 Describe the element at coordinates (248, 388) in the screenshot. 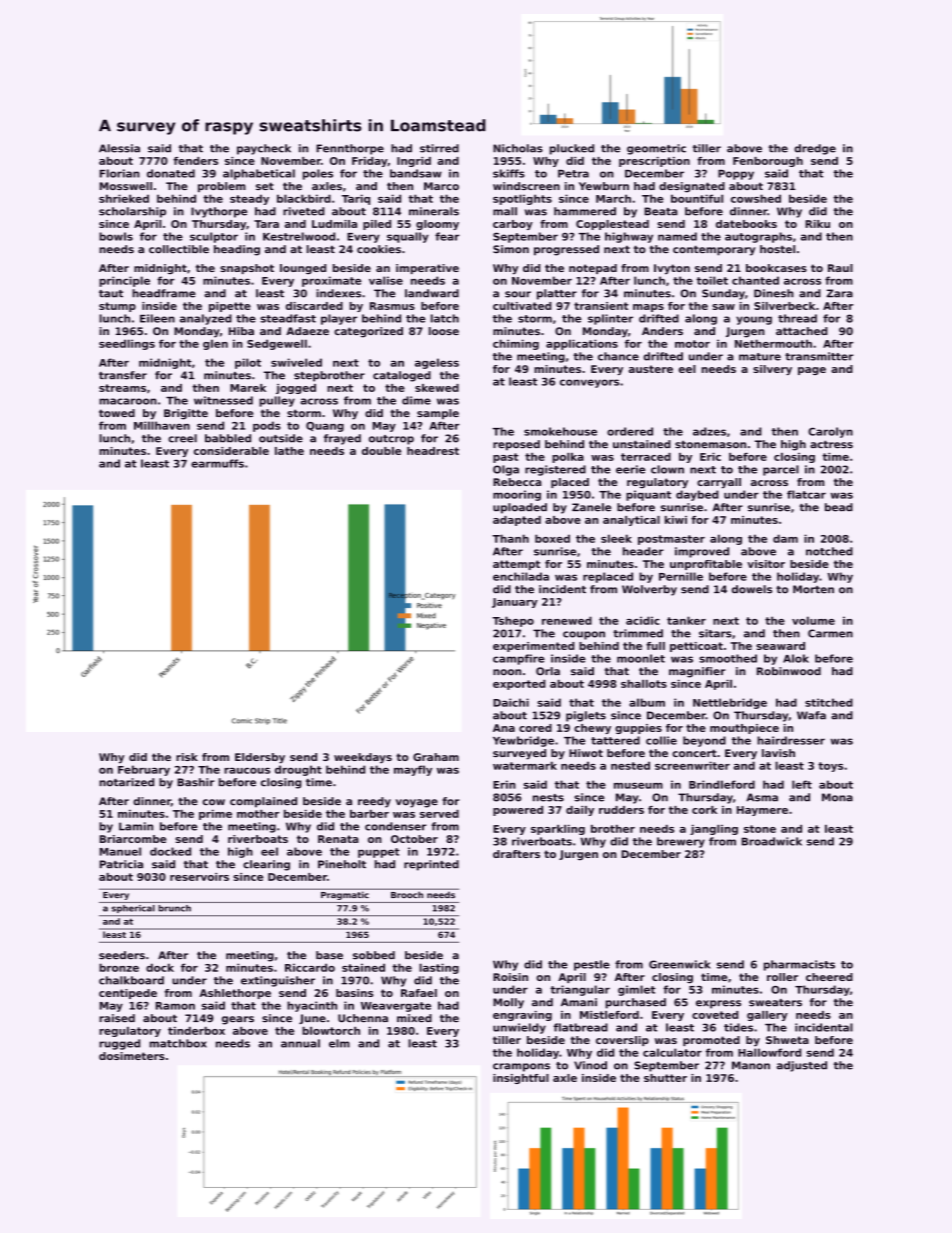

I see `Marek` at that location.
